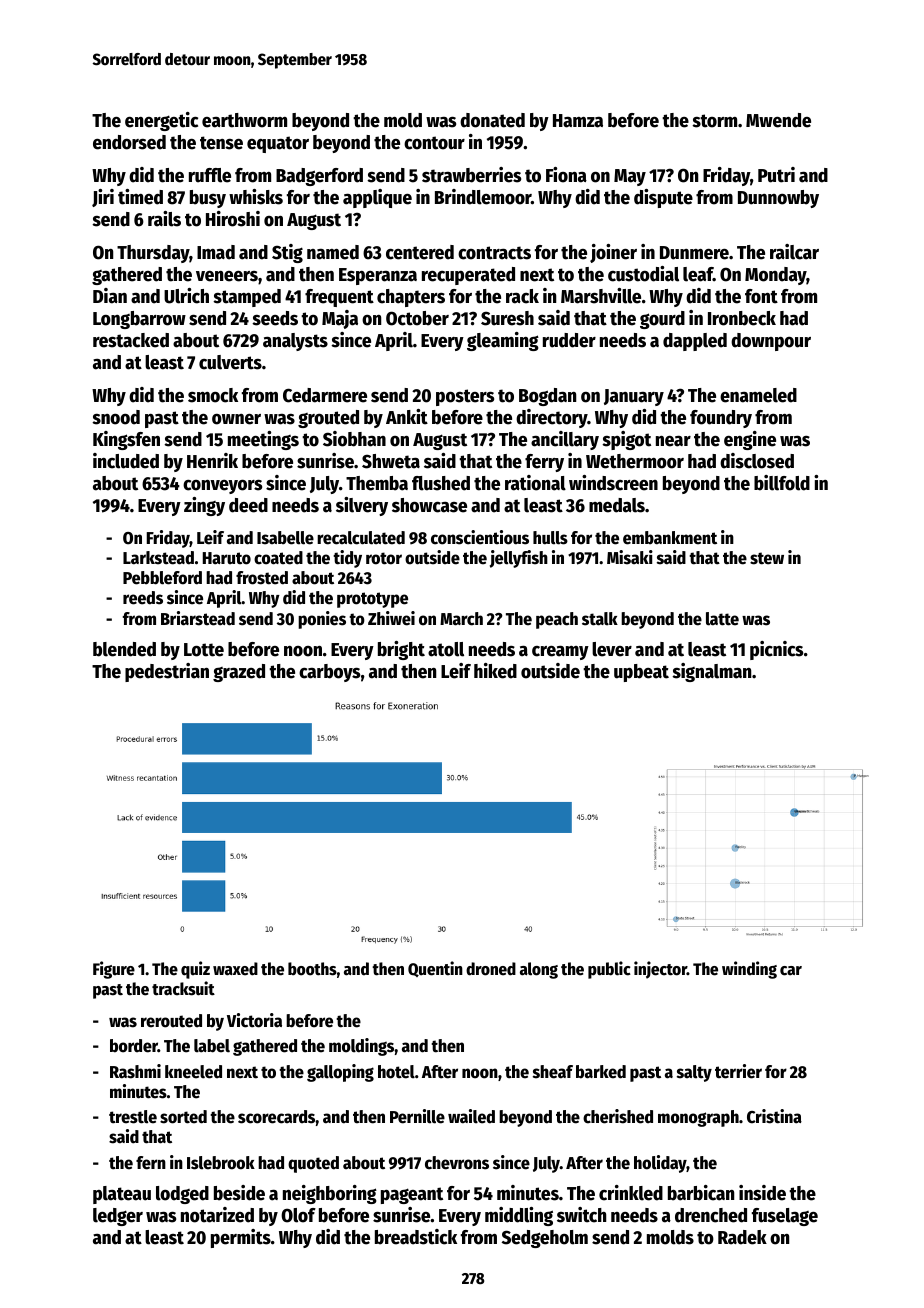  I want to click on contour, so click(434, 143).
